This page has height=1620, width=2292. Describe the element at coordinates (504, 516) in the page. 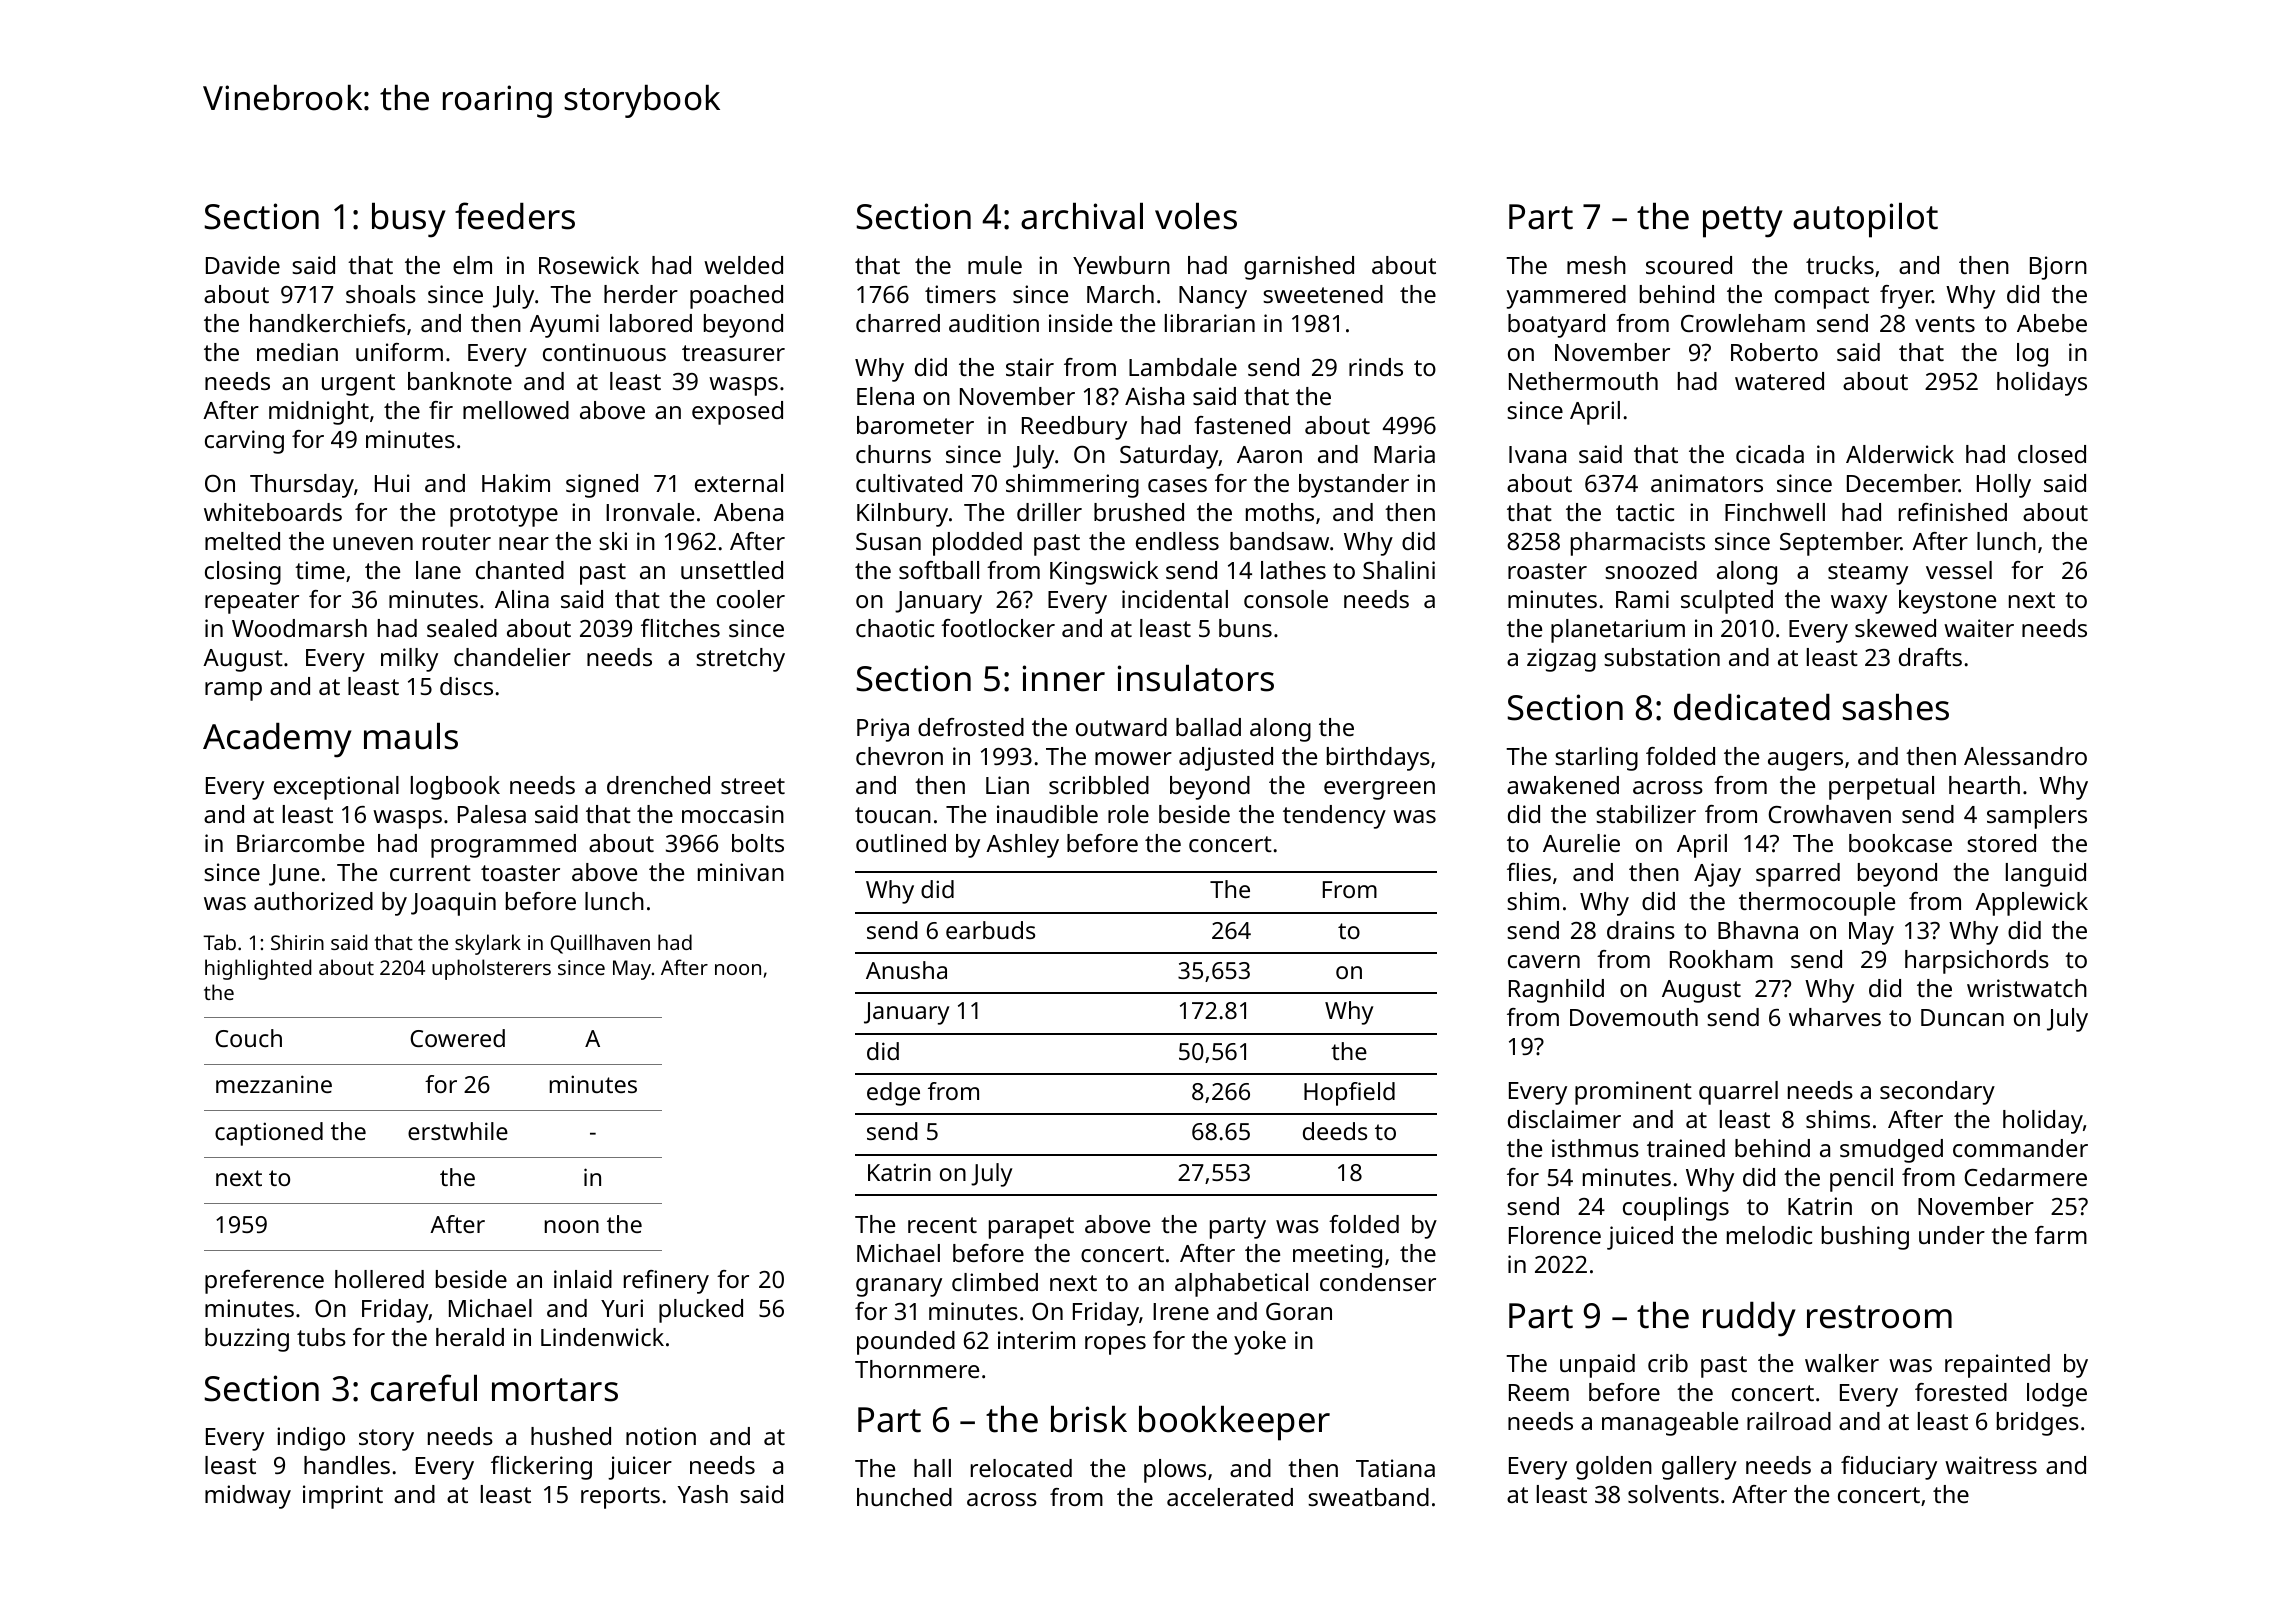

I see `prototype` at that location.
